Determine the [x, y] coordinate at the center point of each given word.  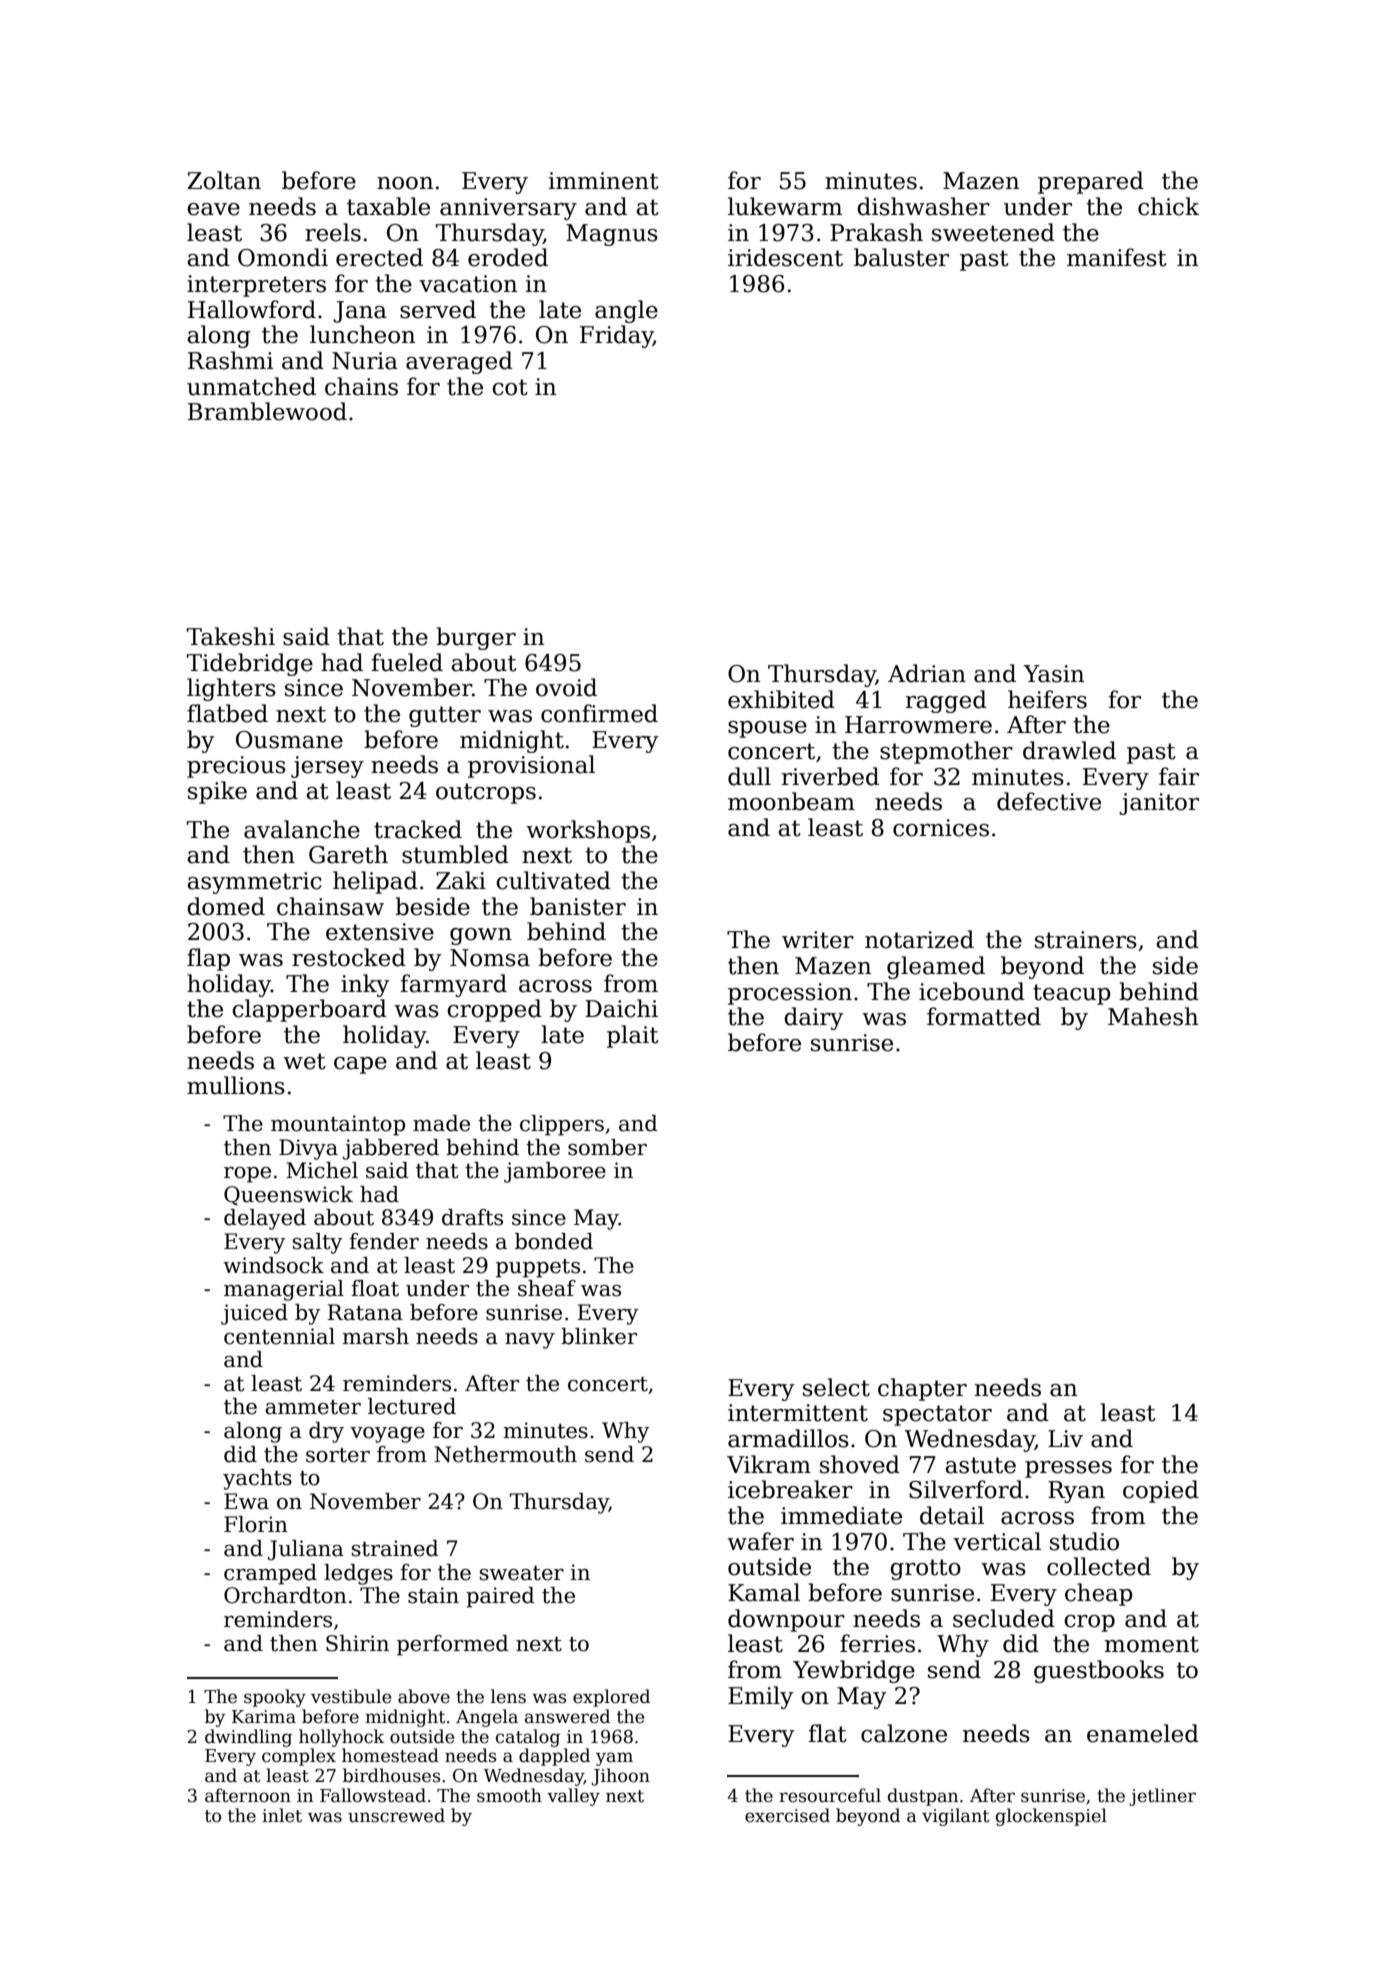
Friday [616, 336]
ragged [946, 701]
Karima [264, 1717]
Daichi [621, 1008]
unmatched [251, 386]
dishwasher [923, 206]
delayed [265, 1219]
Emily [760, 1697]
